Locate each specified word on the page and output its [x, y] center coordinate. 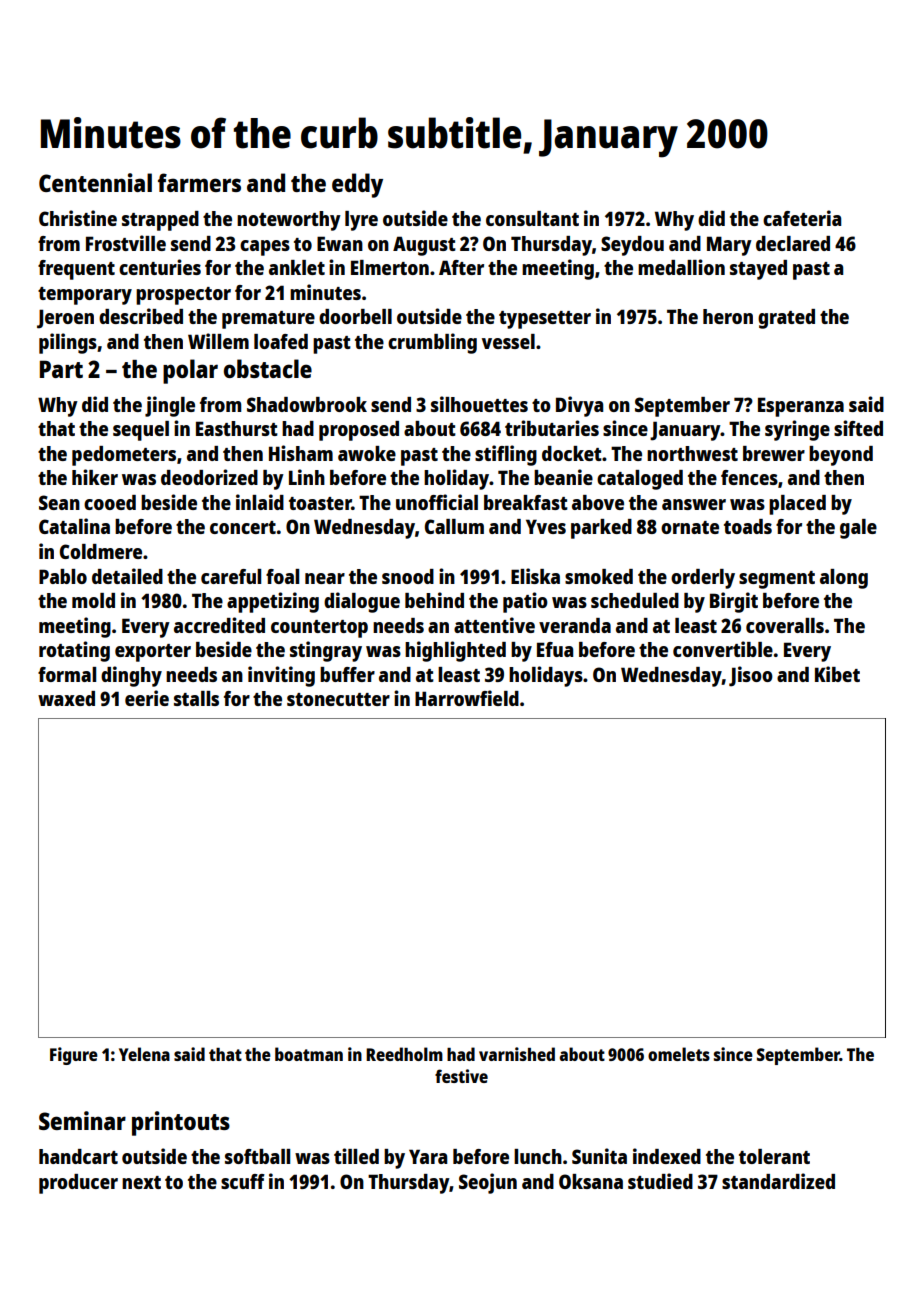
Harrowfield [467, 698]
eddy [357, 185]
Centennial [95, 182]
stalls [196, 698]
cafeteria [802, 218]
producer [78, 1184]
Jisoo [751, 676]
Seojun [488, 1183]
